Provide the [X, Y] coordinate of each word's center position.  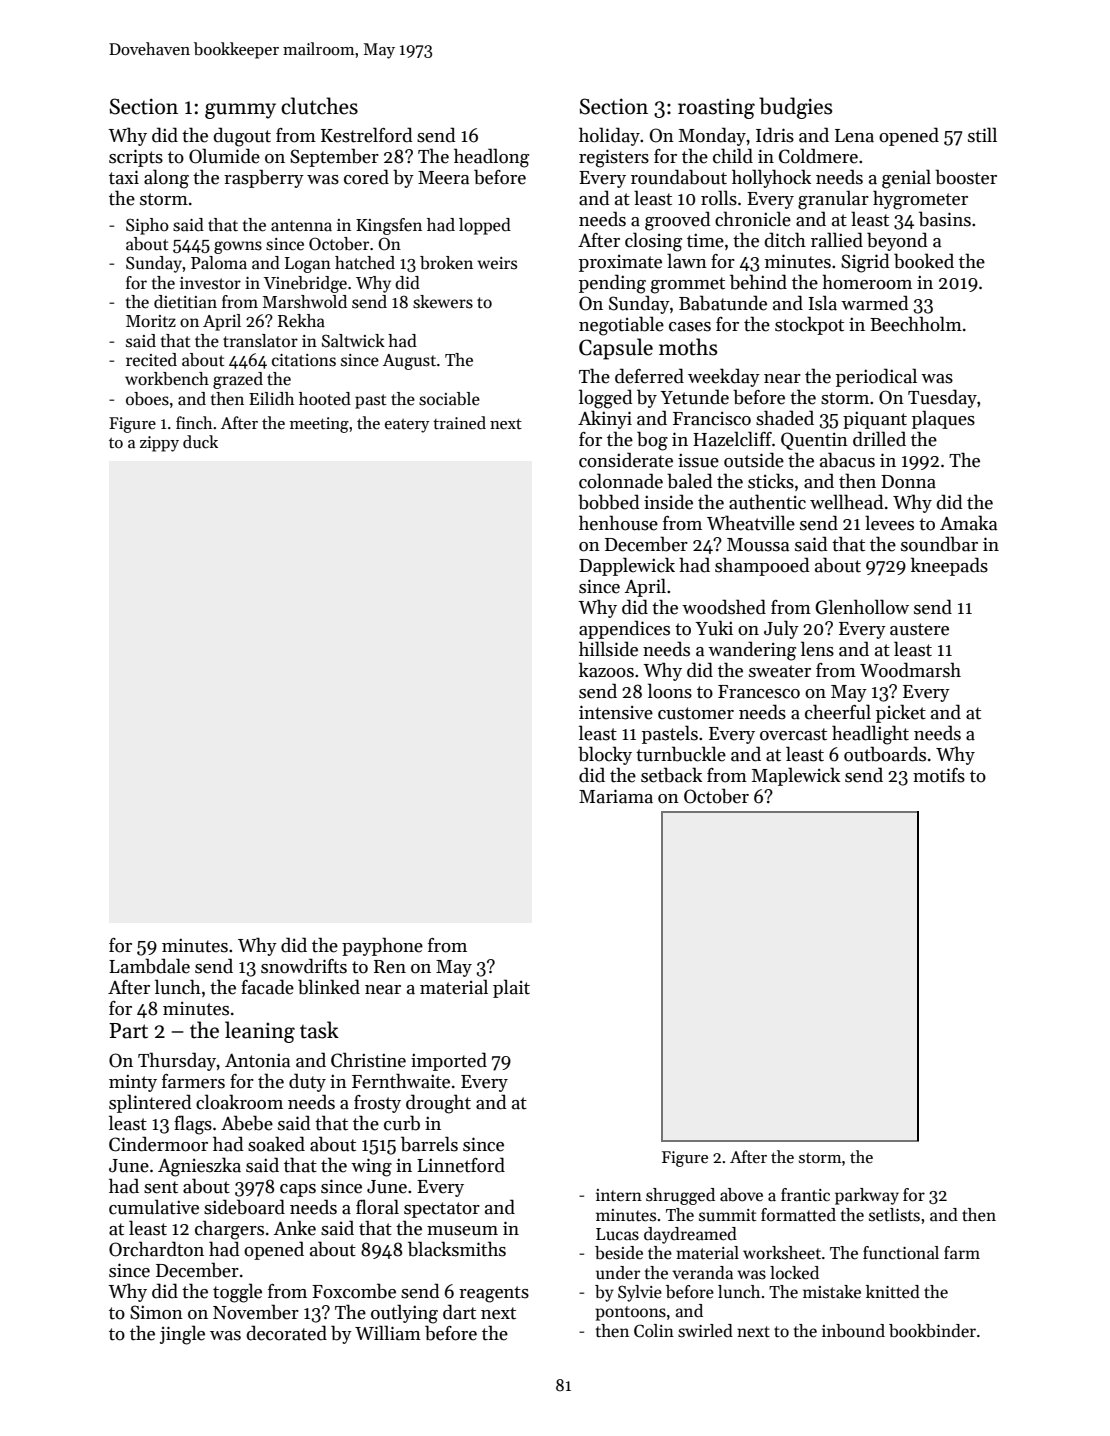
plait [511, 988]
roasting [716, 109]
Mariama [616, 796]
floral [377, 1207]
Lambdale [149, 966]
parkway [867, 1196]
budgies [795, 108]
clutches [319, 106]
